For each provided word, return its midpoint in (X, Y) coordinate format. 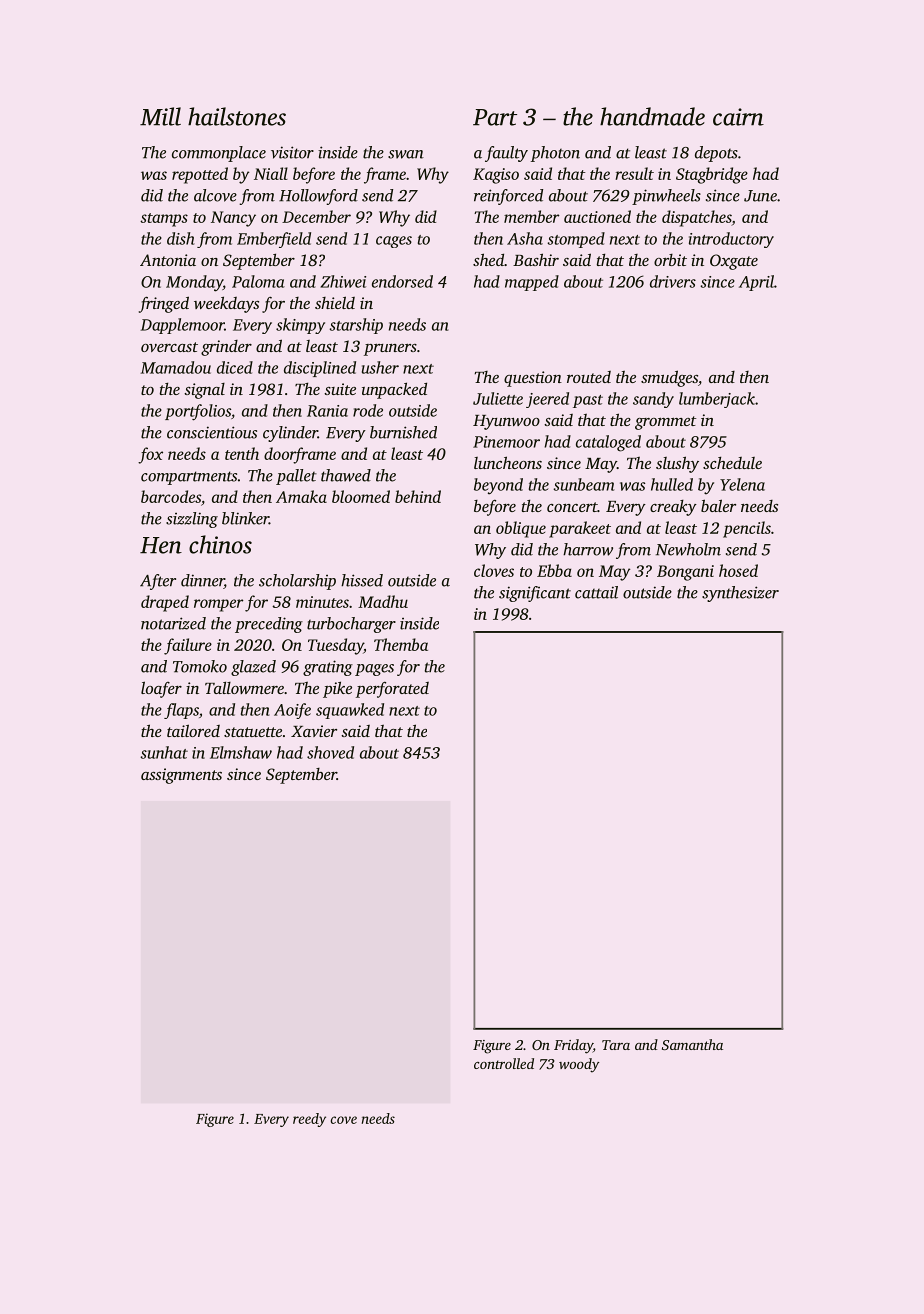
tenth (242, 453)
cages (394, 242)
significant (535, 594)
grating (328, 668)
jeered (547, 400)
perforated (392, 690)
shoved (330, 752)
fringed (164, 304)
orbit (670, 260)
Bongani (685, 573)
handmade (652, 116)
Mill (160, 116)
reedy (309, 1120)
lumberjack (717, 400)
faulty (506, 154)
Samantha (692, 1044)
